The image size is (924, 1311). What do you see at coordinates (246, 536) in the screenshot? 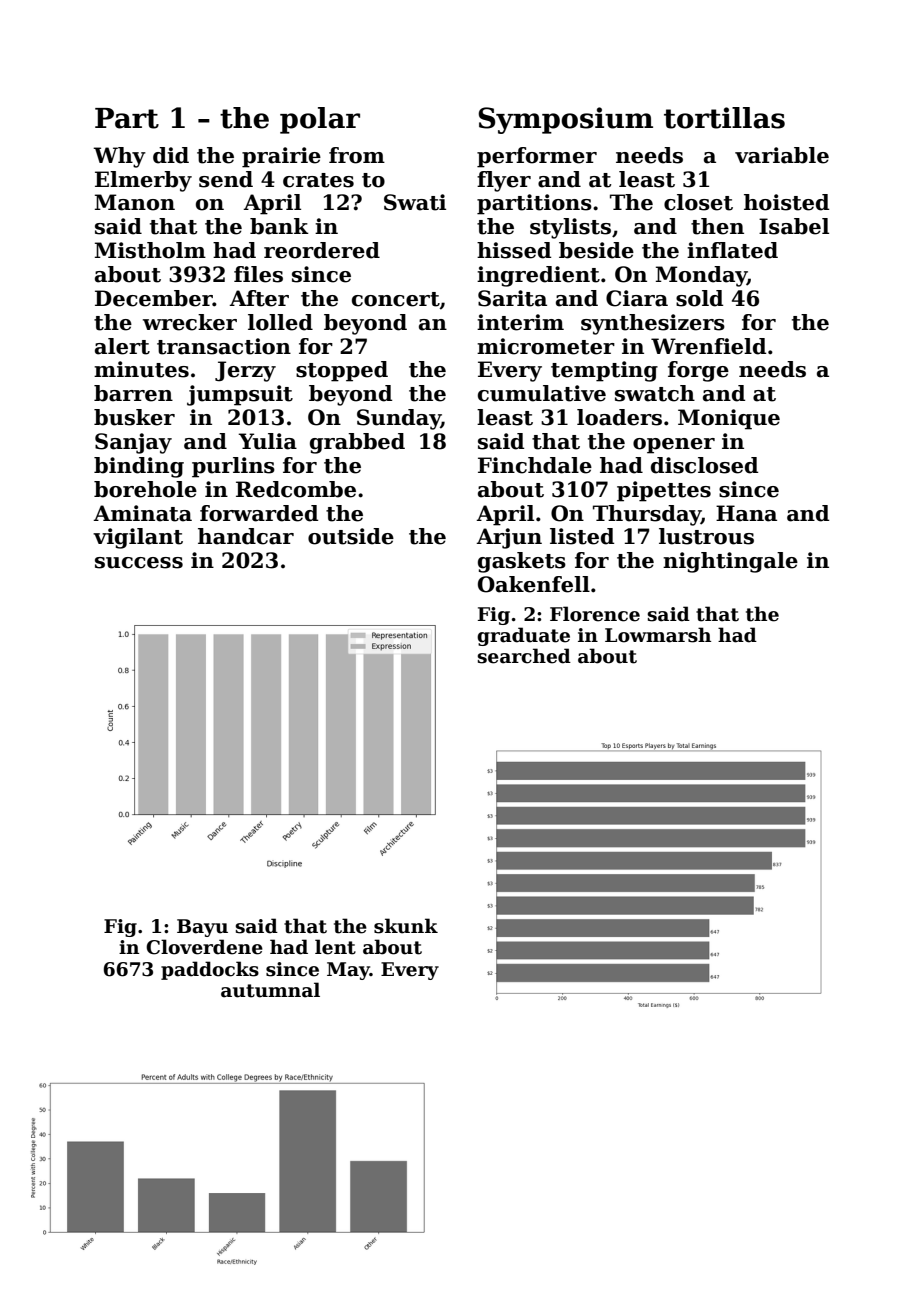
I see `handcar` at bounding box center [246, 536].
